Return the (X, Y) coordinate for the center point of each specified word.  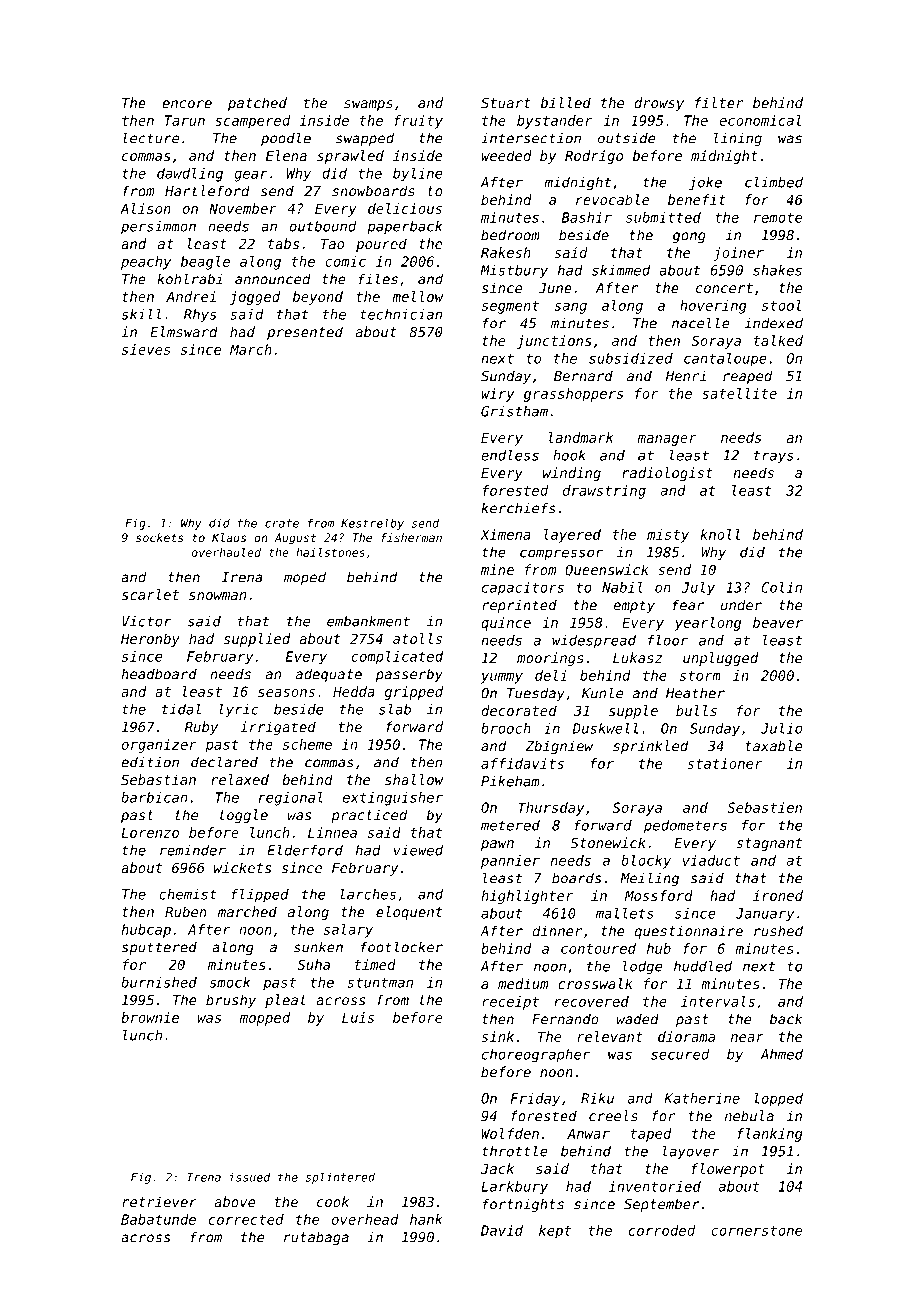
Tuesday (536, 694)
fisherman (411, 537)
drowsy (659, 104)
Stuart (506, 102)
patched (257, 104)
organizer (159, 746)
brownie (150, 1017)
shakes (777, 270)
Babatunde (158, 1219)
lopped (779, 1100)
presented (305, 333)
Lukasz (637, 657)
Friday (535, 1100)
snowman (217, 596)
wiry (497, 395)
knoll (720, 534)
